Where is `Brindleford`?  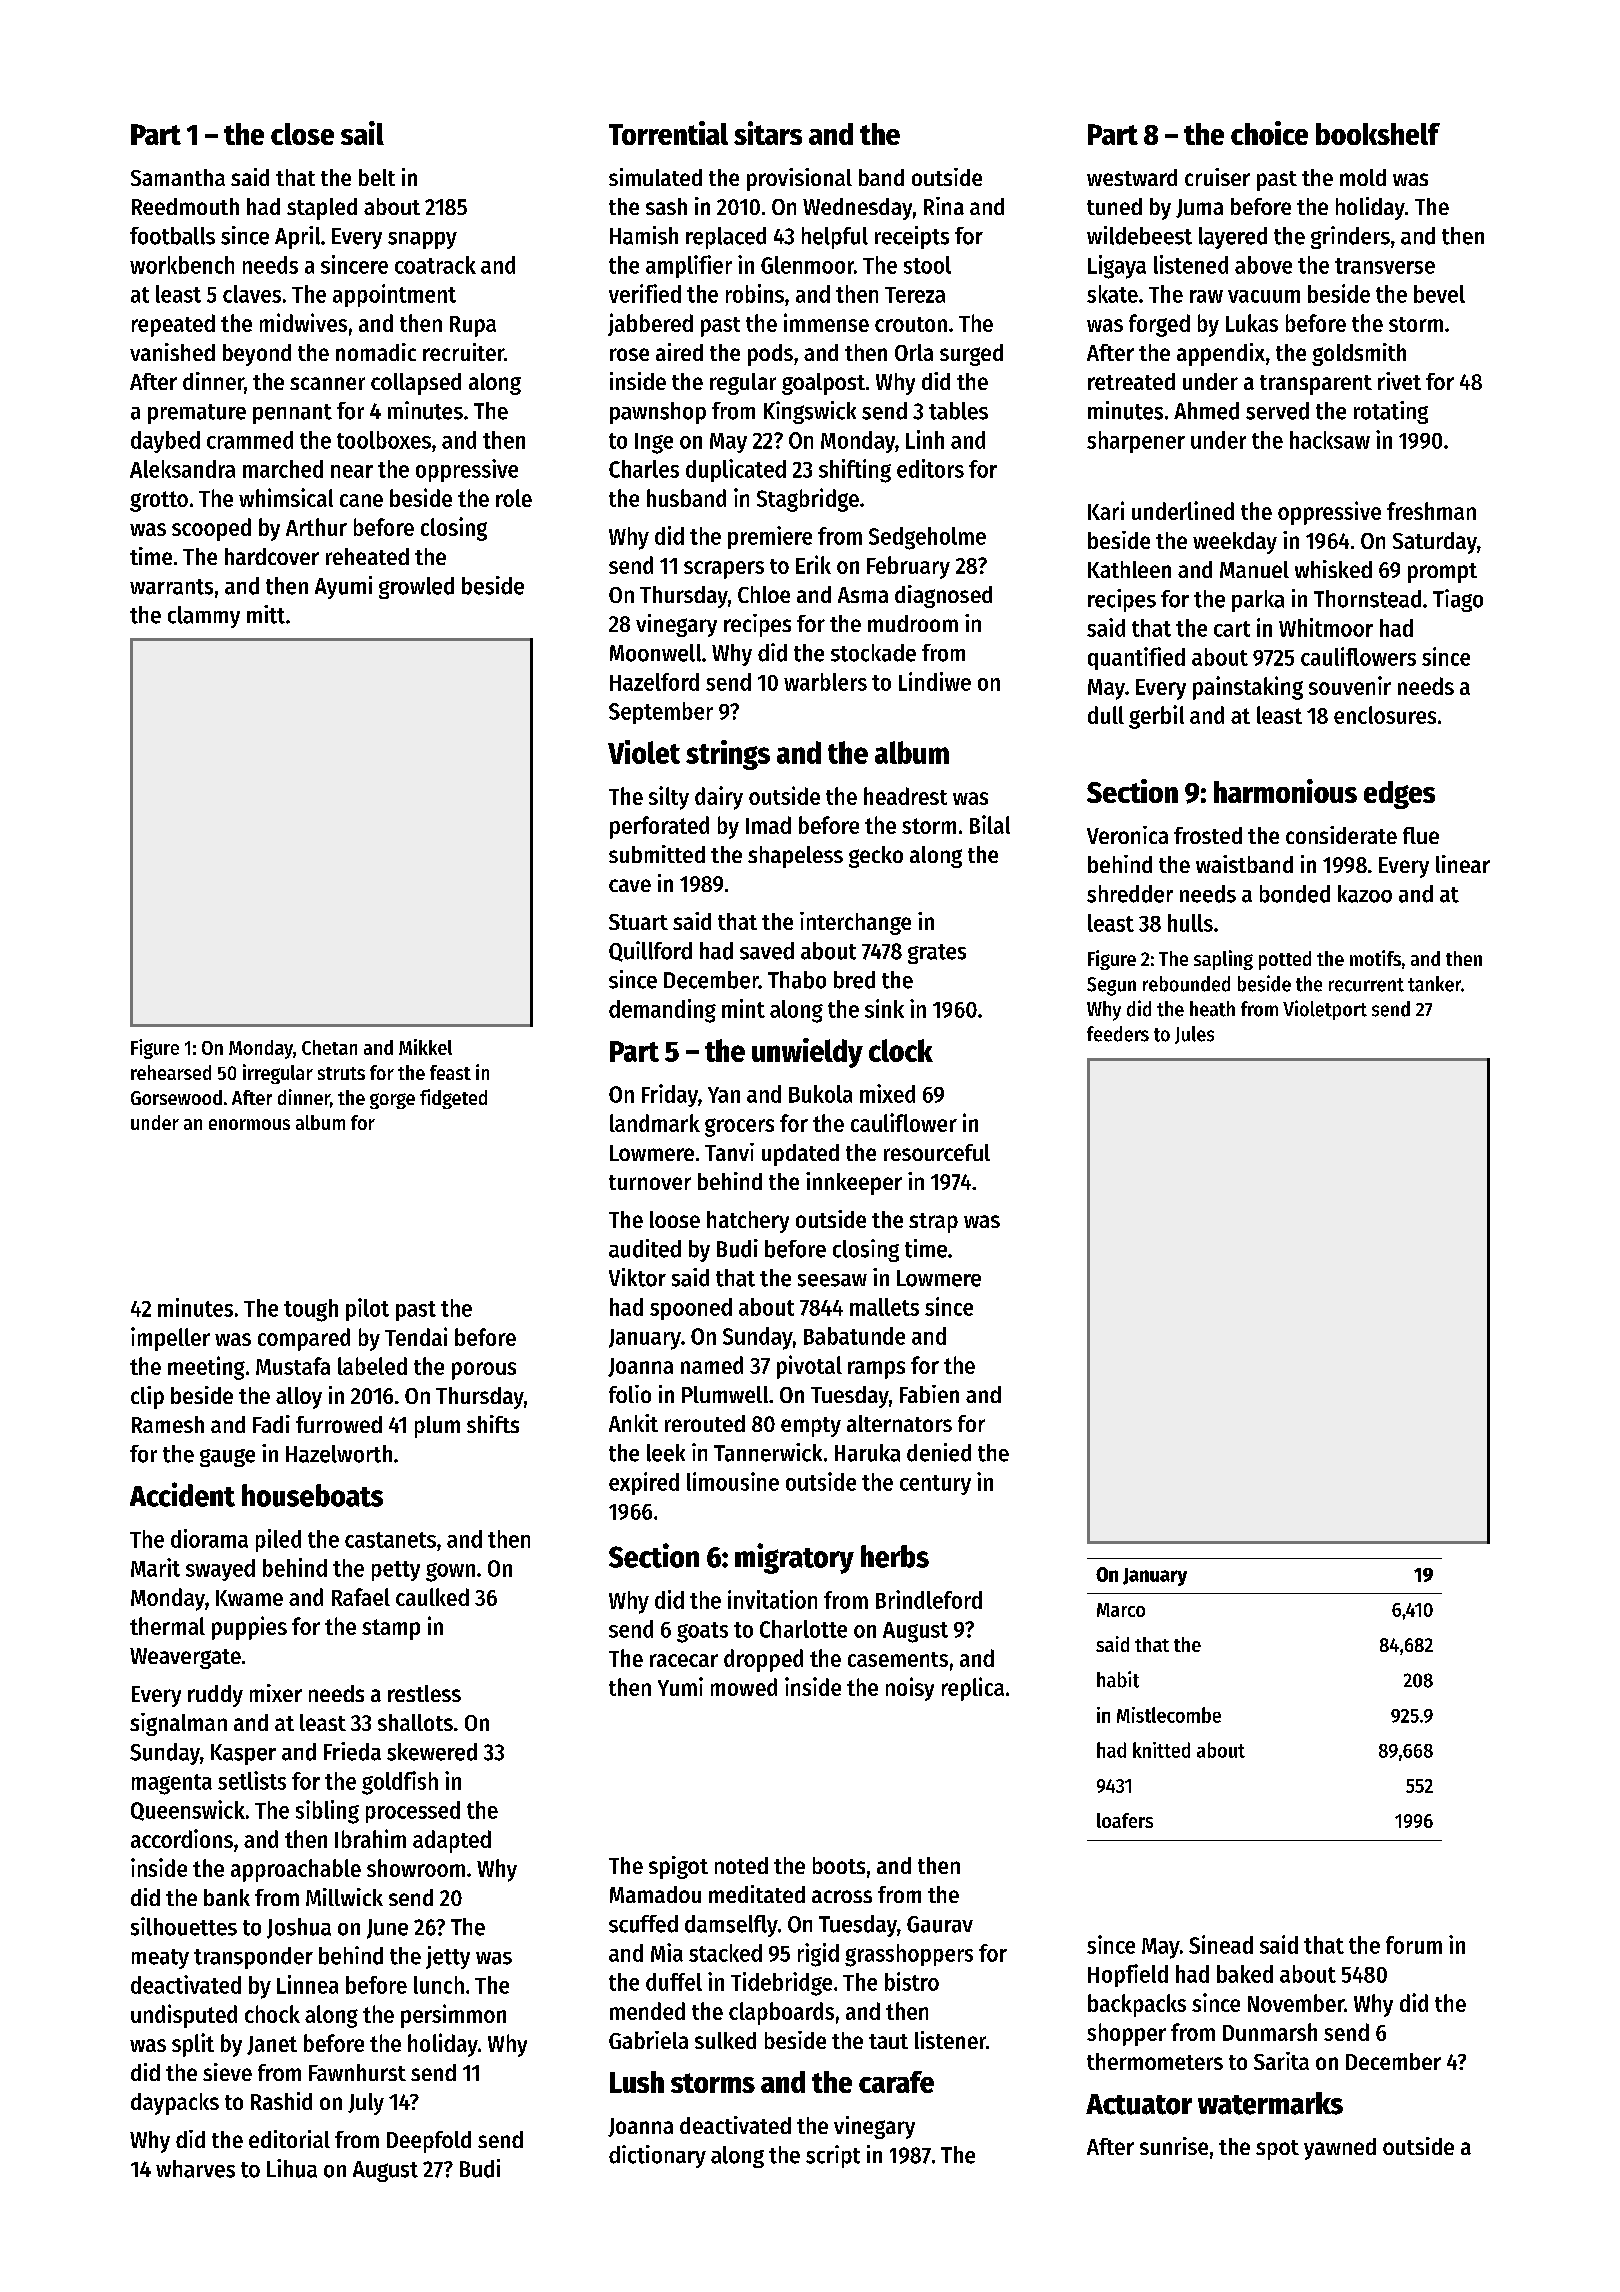 Brindleford is located at coordinates (929, 1599).
